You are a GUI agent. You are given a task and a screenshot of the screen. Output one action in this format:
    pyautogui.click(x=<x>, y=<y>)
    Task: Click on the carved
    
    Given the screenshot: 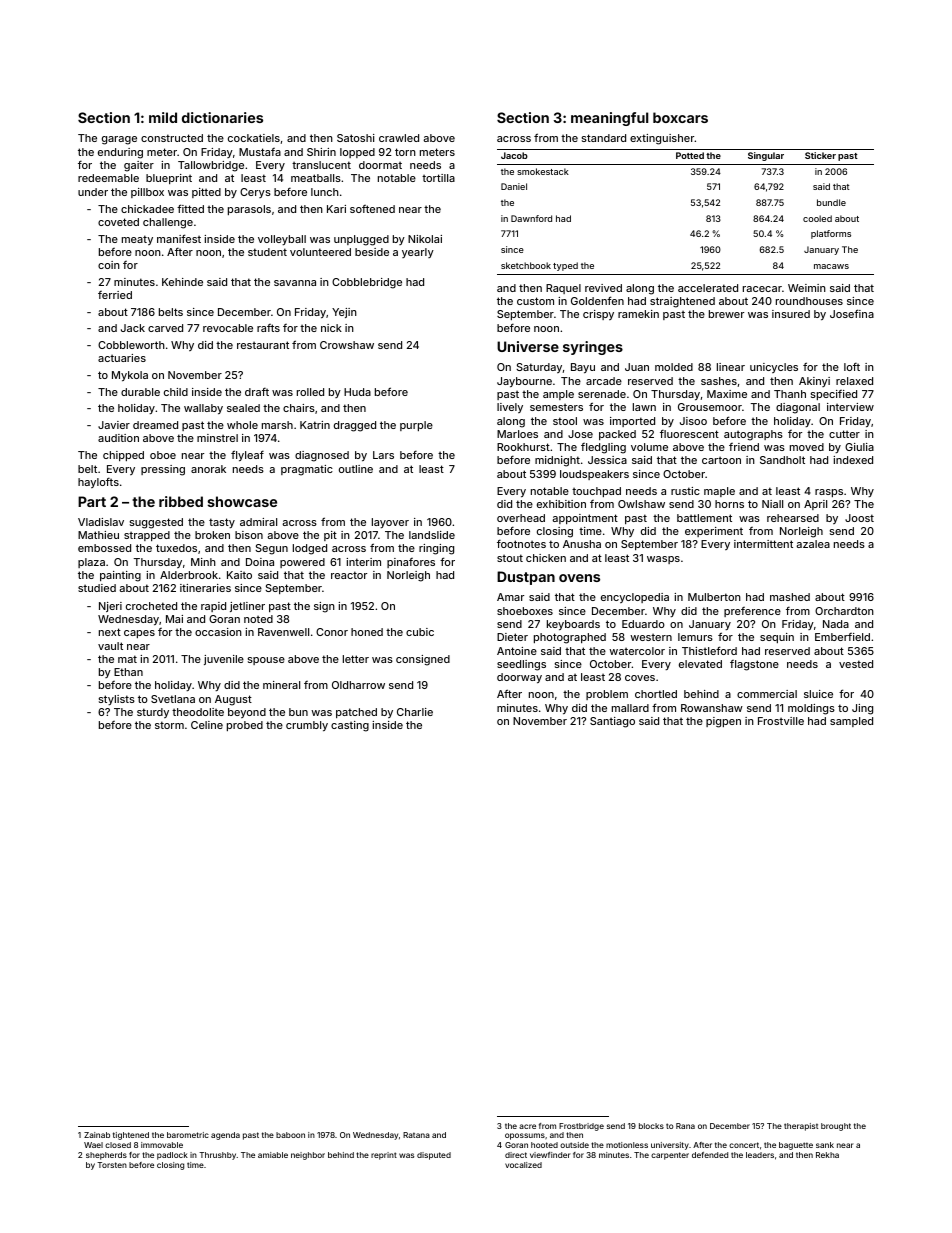 What is the action you would take?
    pyautogui.click(x=165, y=328)
